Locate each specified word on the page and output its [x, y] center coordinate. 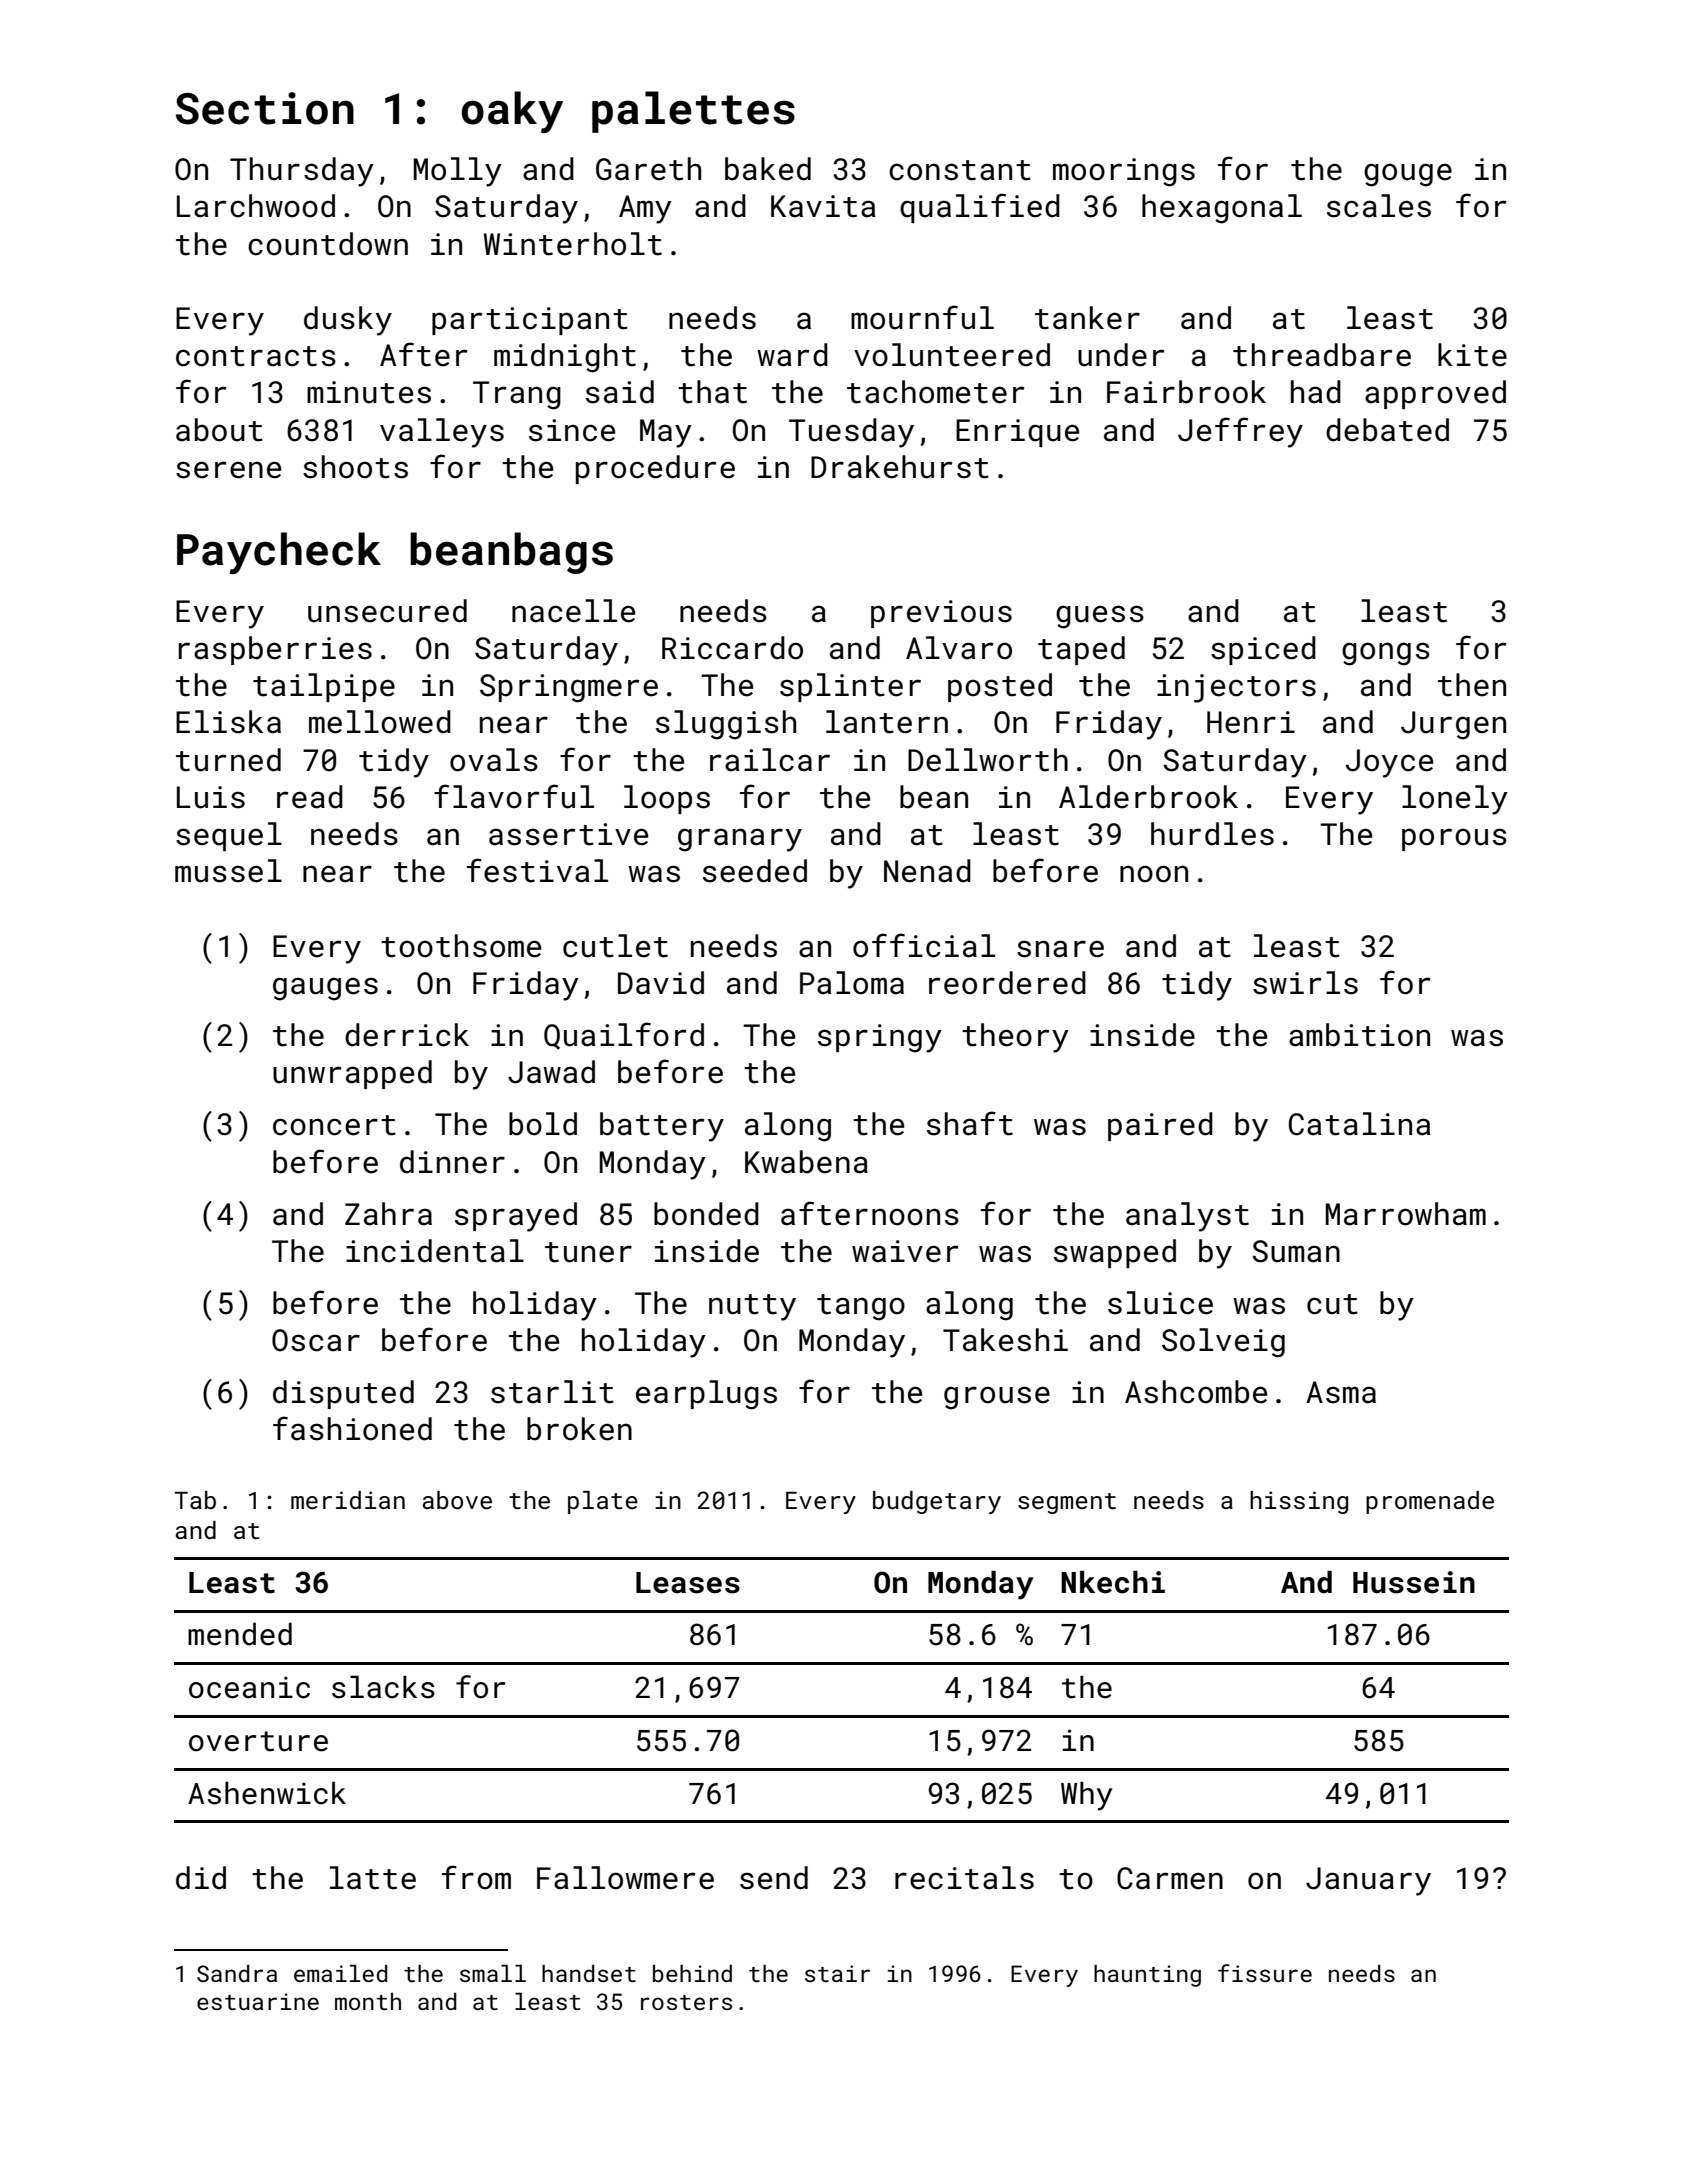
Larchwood [256, 206]
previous [941, 614]
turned [228, 760]
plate [603, 1502]
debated [1387, 430]
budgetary [937, 1502]
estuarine [258, 2001]
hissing [1299, 1502]
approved [1435, 394]
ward [792, 355]
